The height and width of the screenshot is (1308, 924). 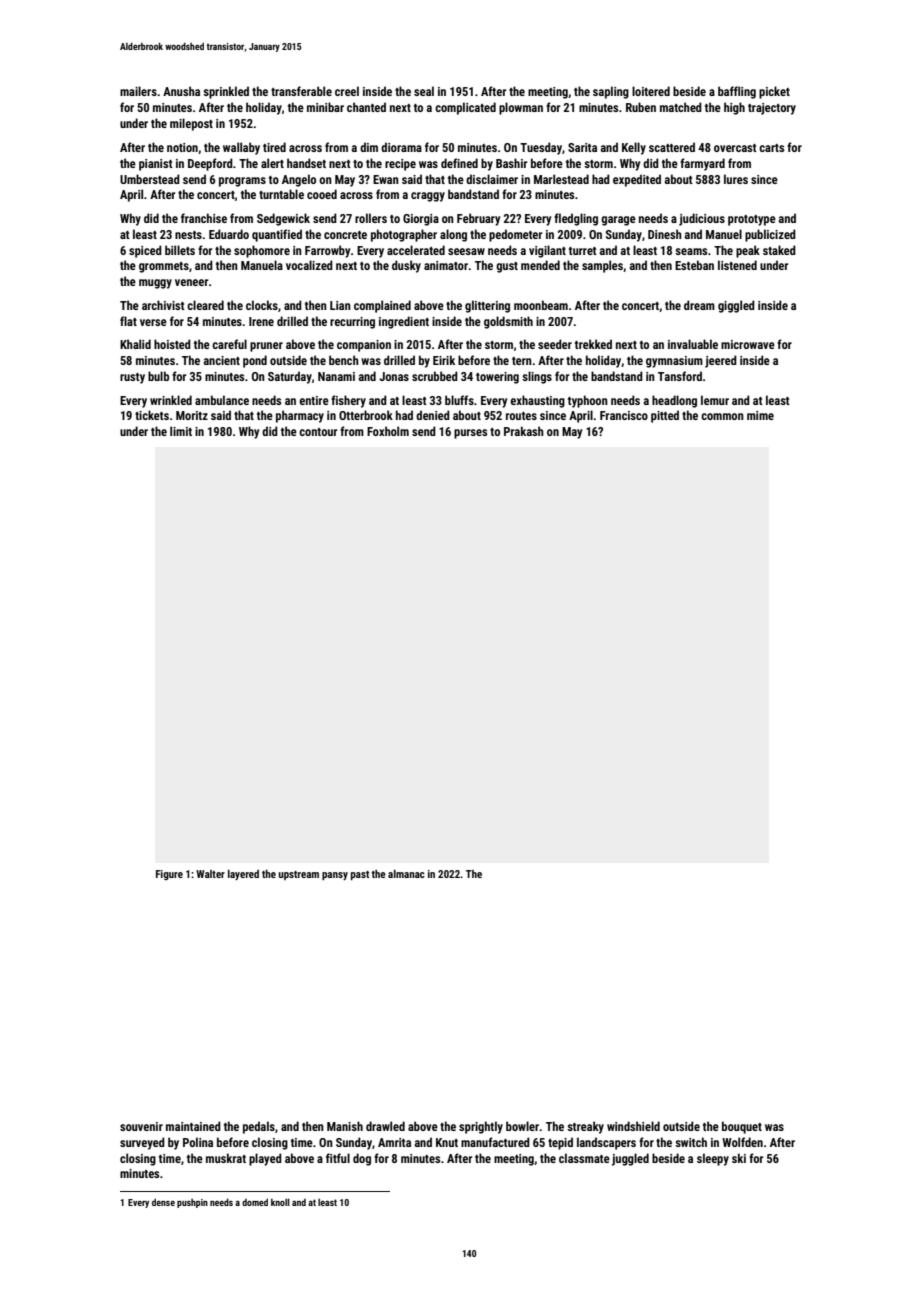 What do you see at coordinates (524, 431) in the screenshot?
I see `Prakash` at bounding box center [524, 431].
